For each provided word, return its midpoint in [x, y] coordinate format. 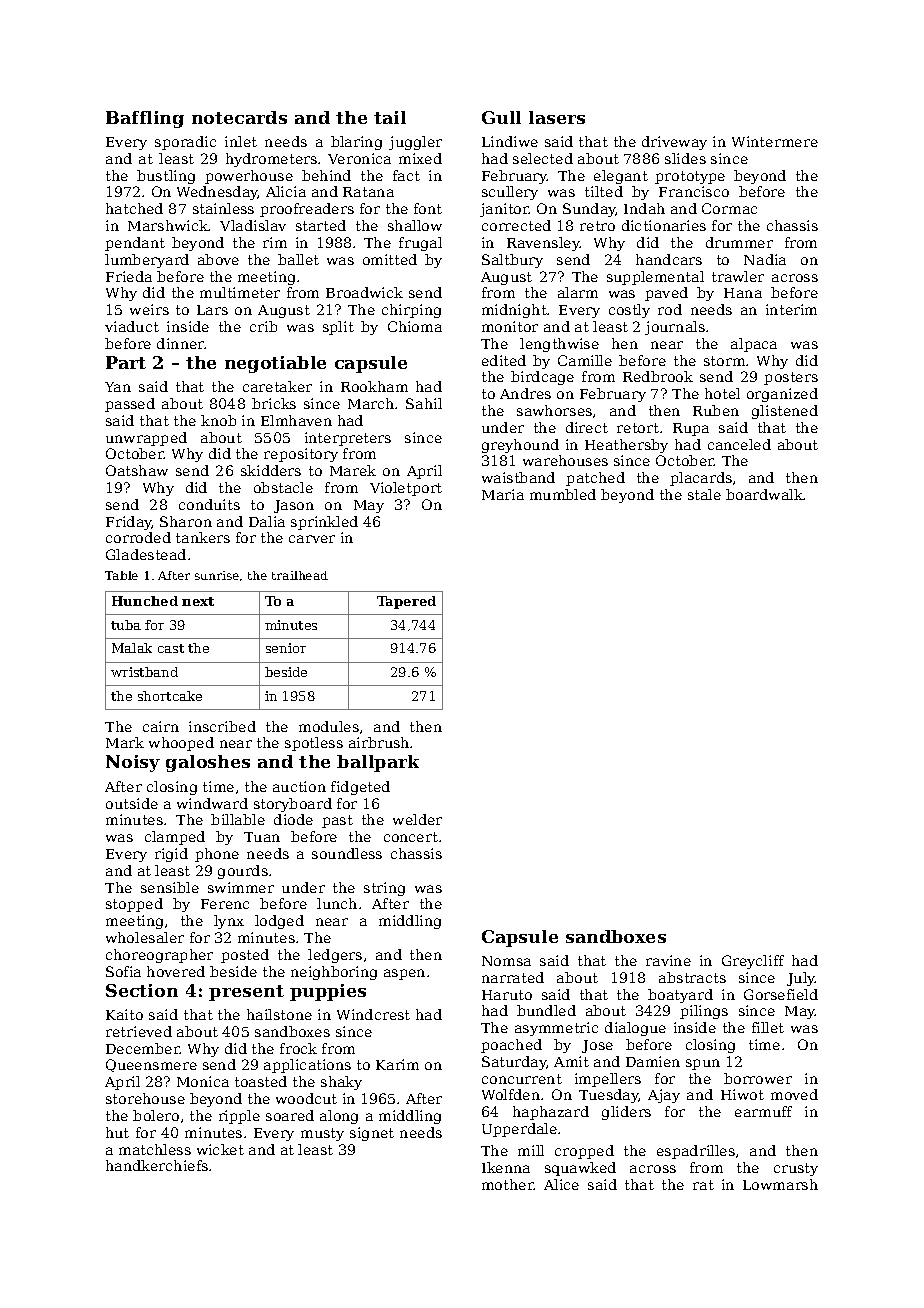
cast [171, 648]
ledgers [335, 956]
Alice [561, 1184]
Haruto [507, 995]
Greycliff [753, 962]
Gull [501, 117]
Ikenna [506, 1167]
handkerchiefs [157, 1165]
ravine [668, 960]
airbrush [379, 742]
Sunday [589, 210]
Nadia [765, 259]
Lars [212, 310]
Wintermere [775, 141]
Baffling [145, 119]
